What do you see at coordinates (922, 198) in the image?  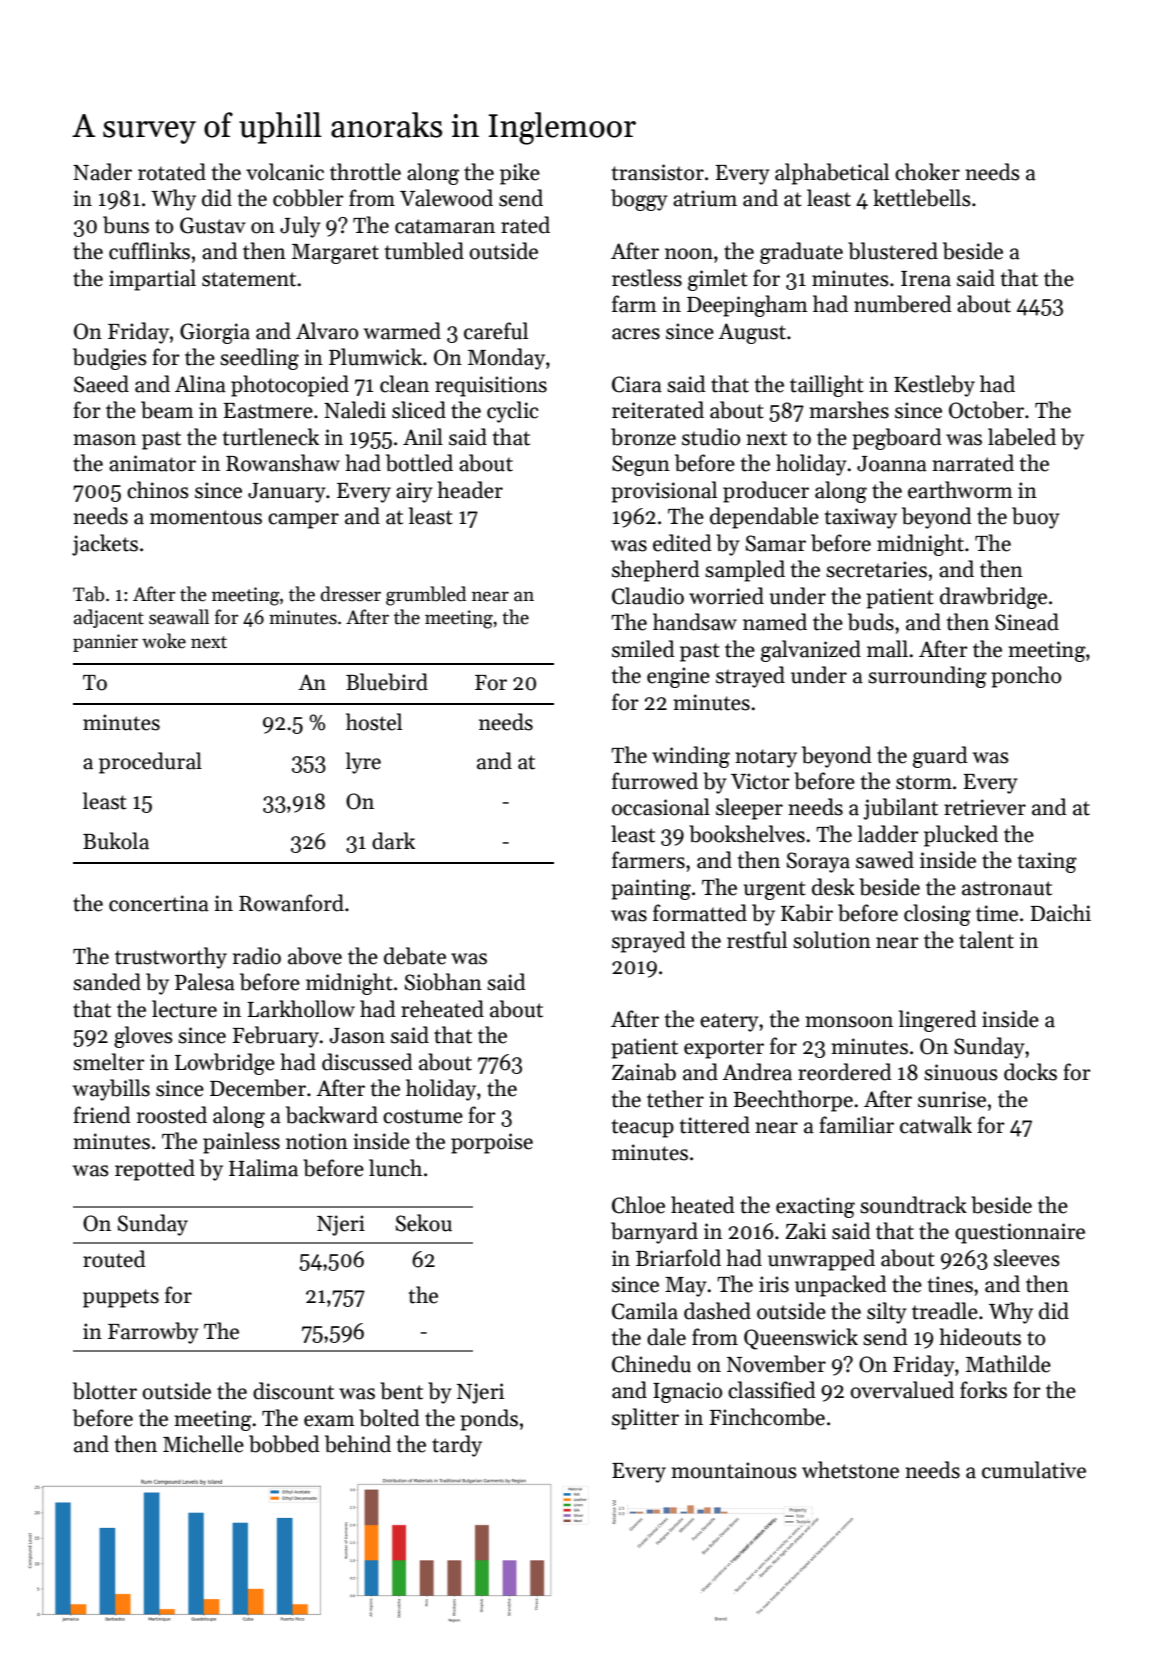 I see `kettlebells` at bounding box center [922, 198].
